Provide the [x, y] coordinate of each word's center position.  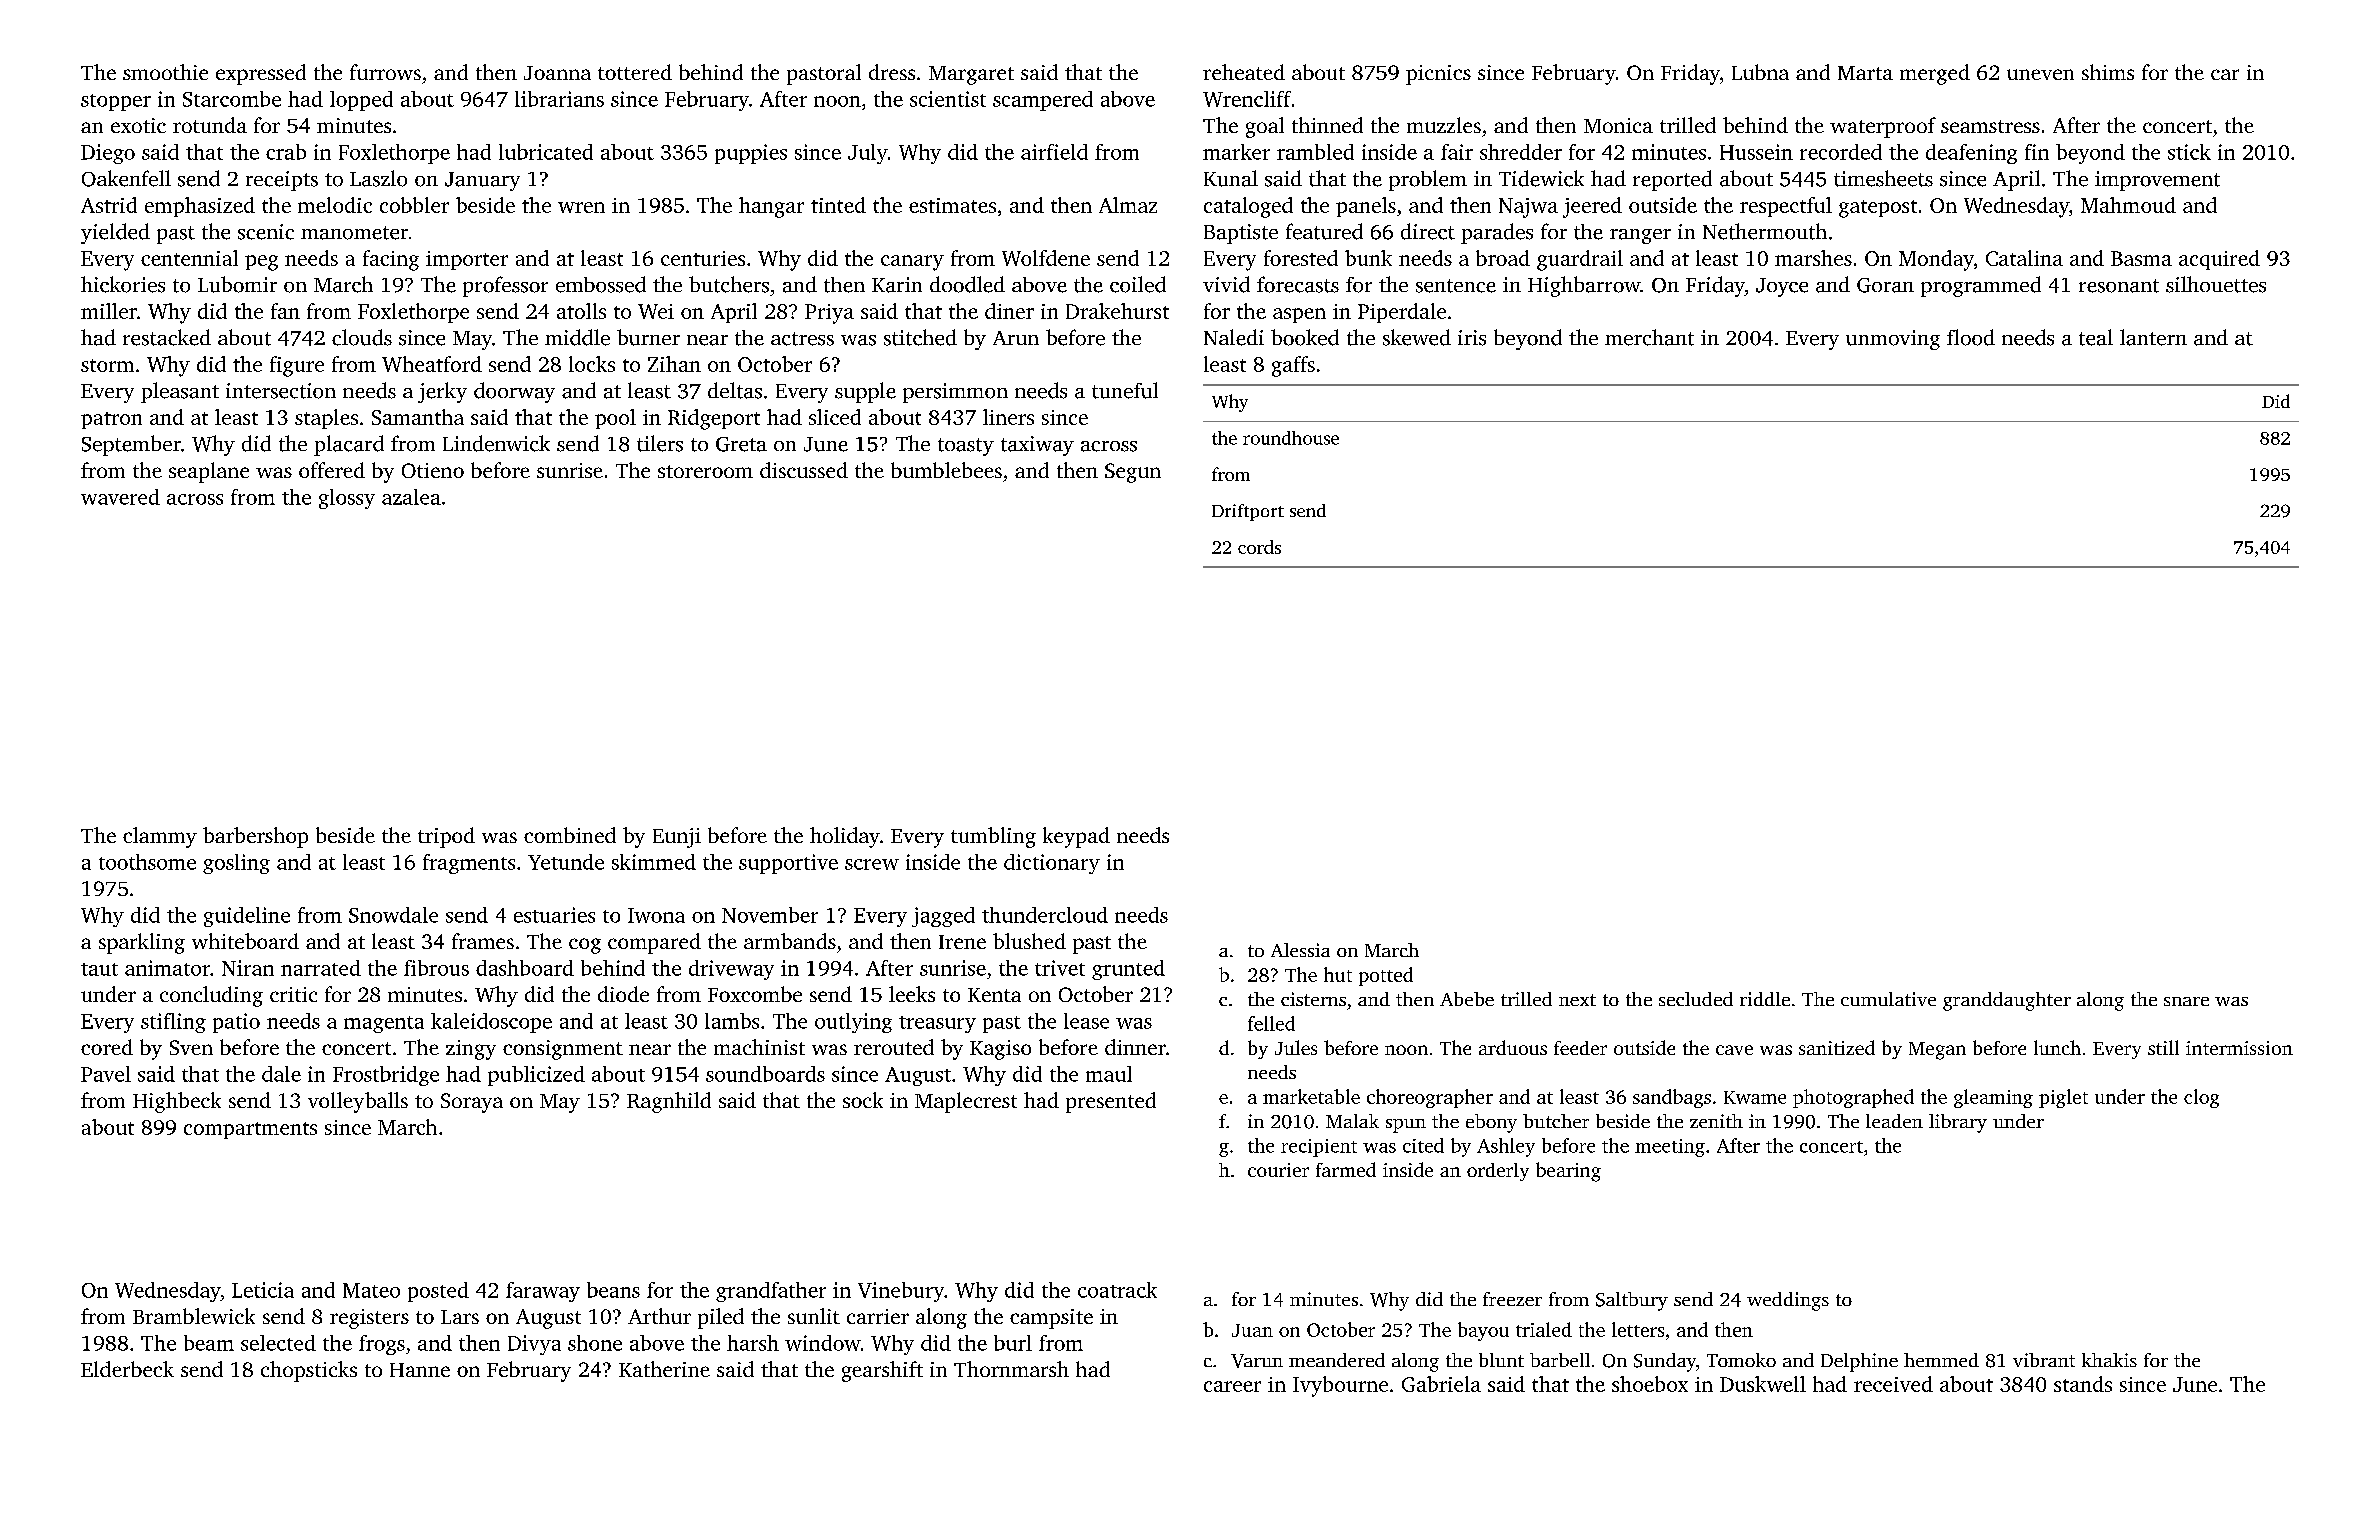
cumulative [1888, 999]
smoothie [165, 72]
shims [2108, 72]
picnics [1438, 75]
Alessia [1300, 950]
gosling [236, 864]
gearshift [882, 1371]
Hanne [420, 1370]
